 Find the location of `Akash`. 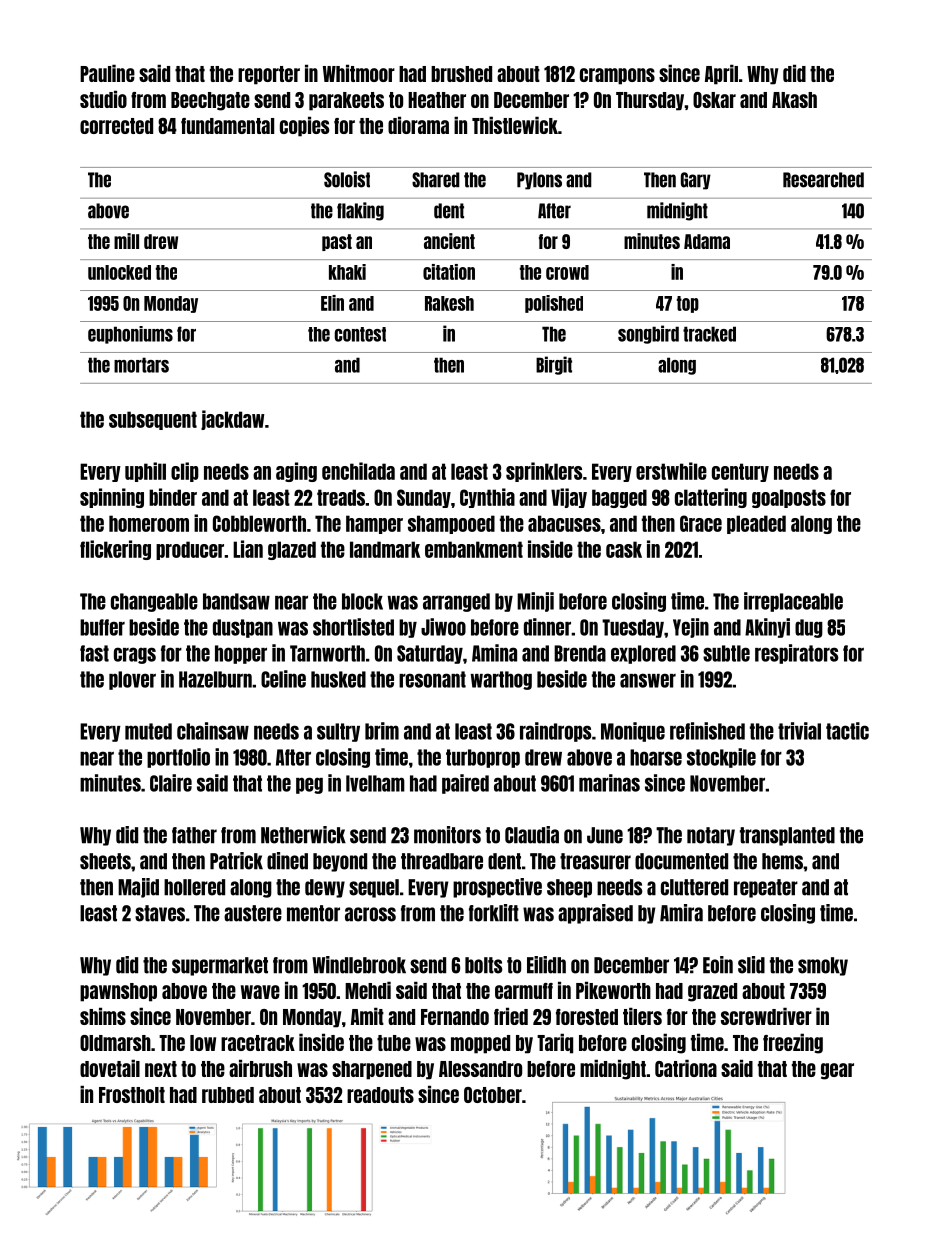

Akash is located at coordinates (794, 100).
